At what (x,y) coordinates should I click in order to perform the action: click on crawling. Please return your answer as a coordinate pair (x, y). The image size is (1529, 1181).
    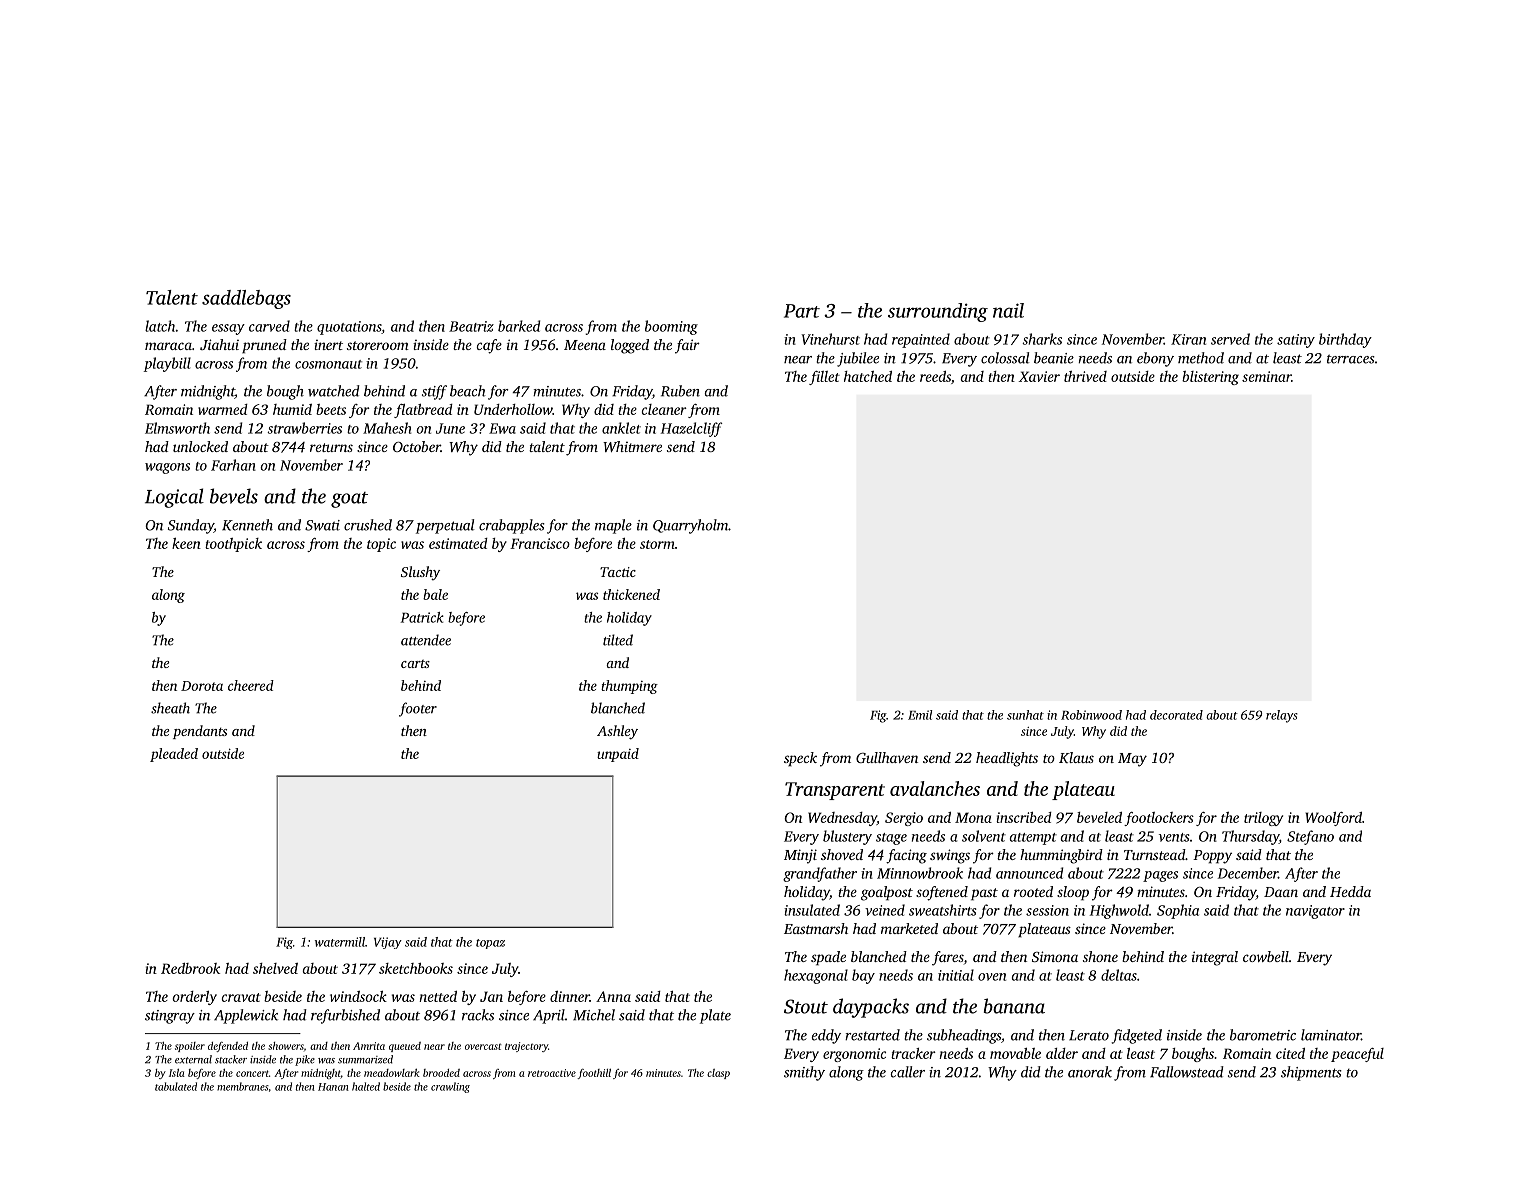
    Looking at the image, I should click on (450, 1087).
